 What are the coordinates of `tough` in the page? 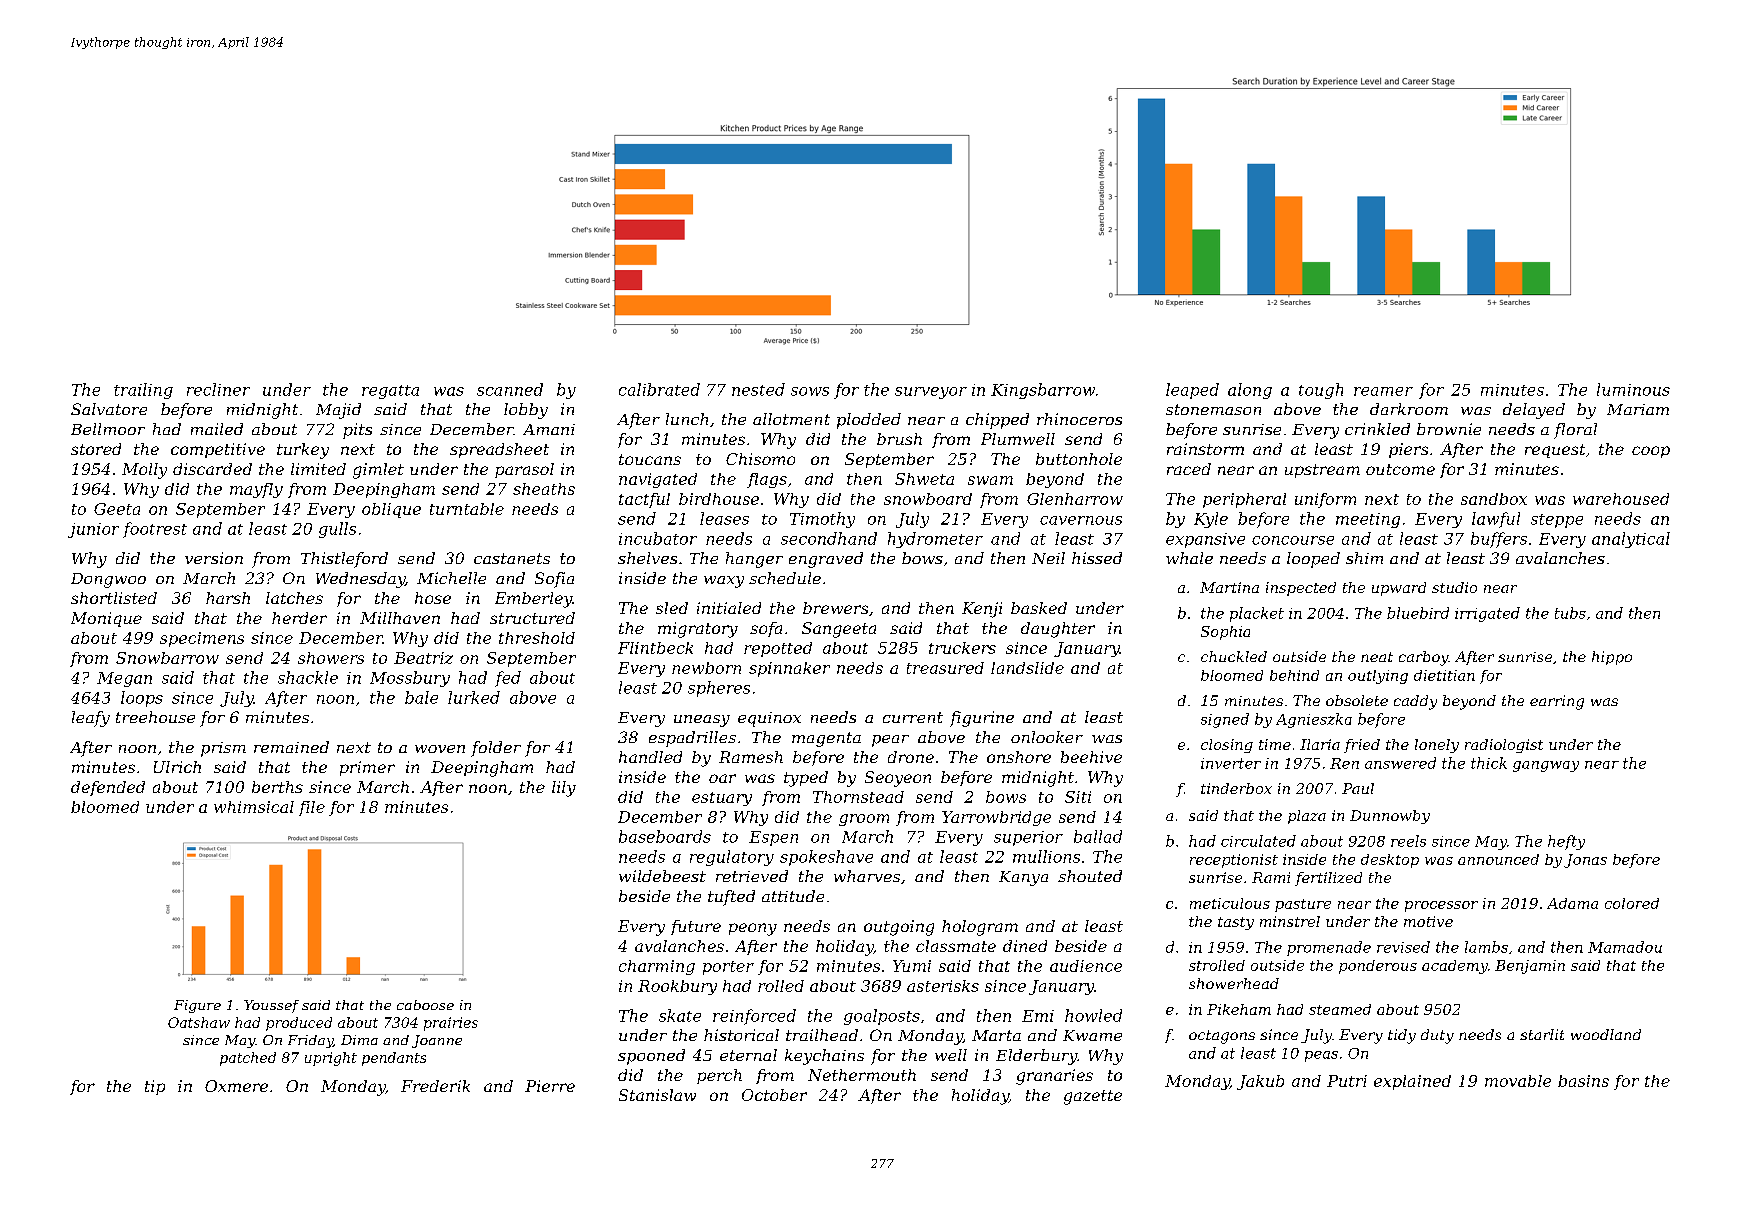 It's located at (1321, 391).
